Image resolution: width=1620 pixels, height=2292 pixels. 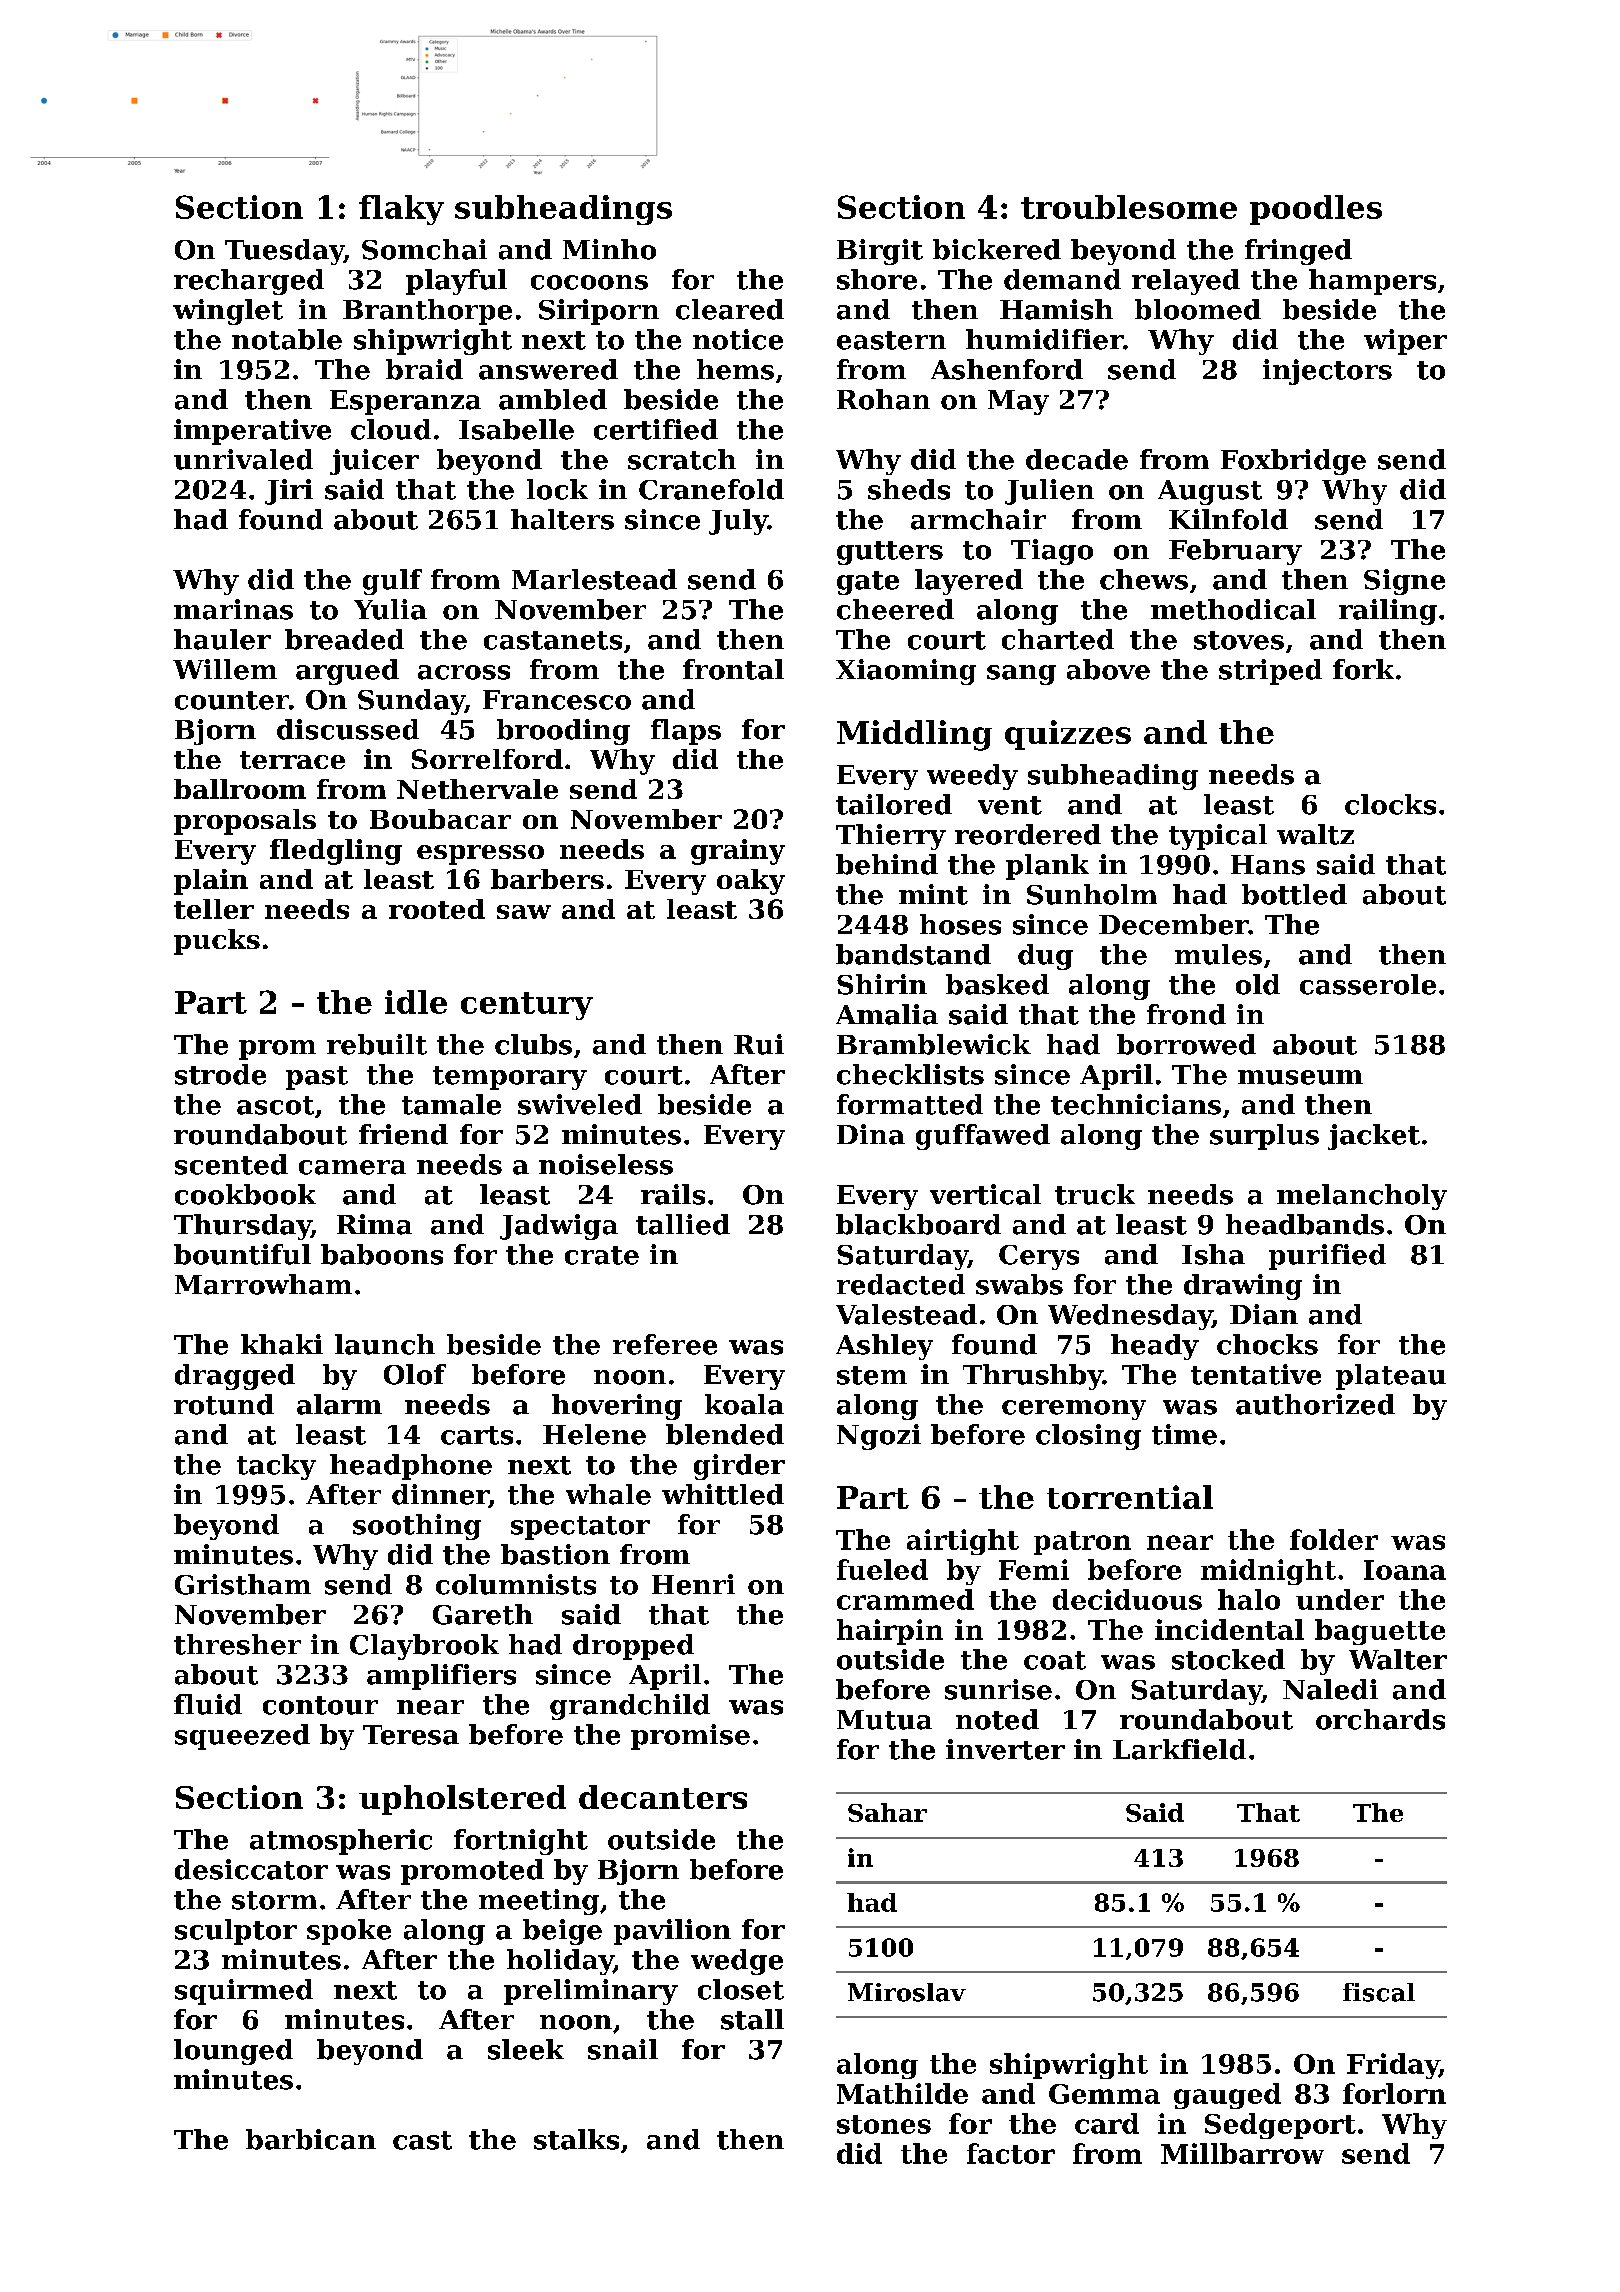 What do you see at coordinates (276, 1467) in the document?
I see `tacky` at bounding box center [276, 1467].
